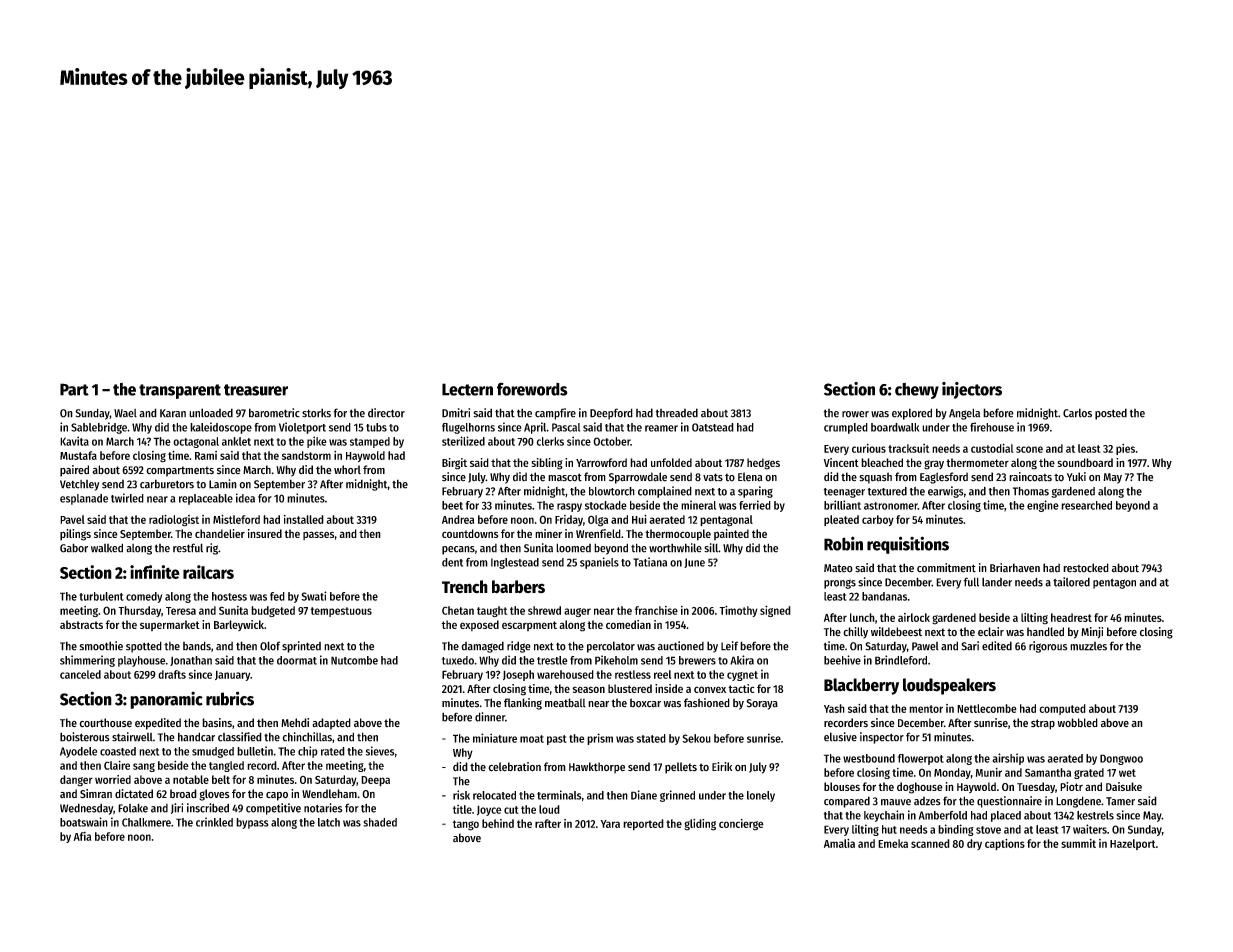  I want to click on injectors, so click(972, 390).
